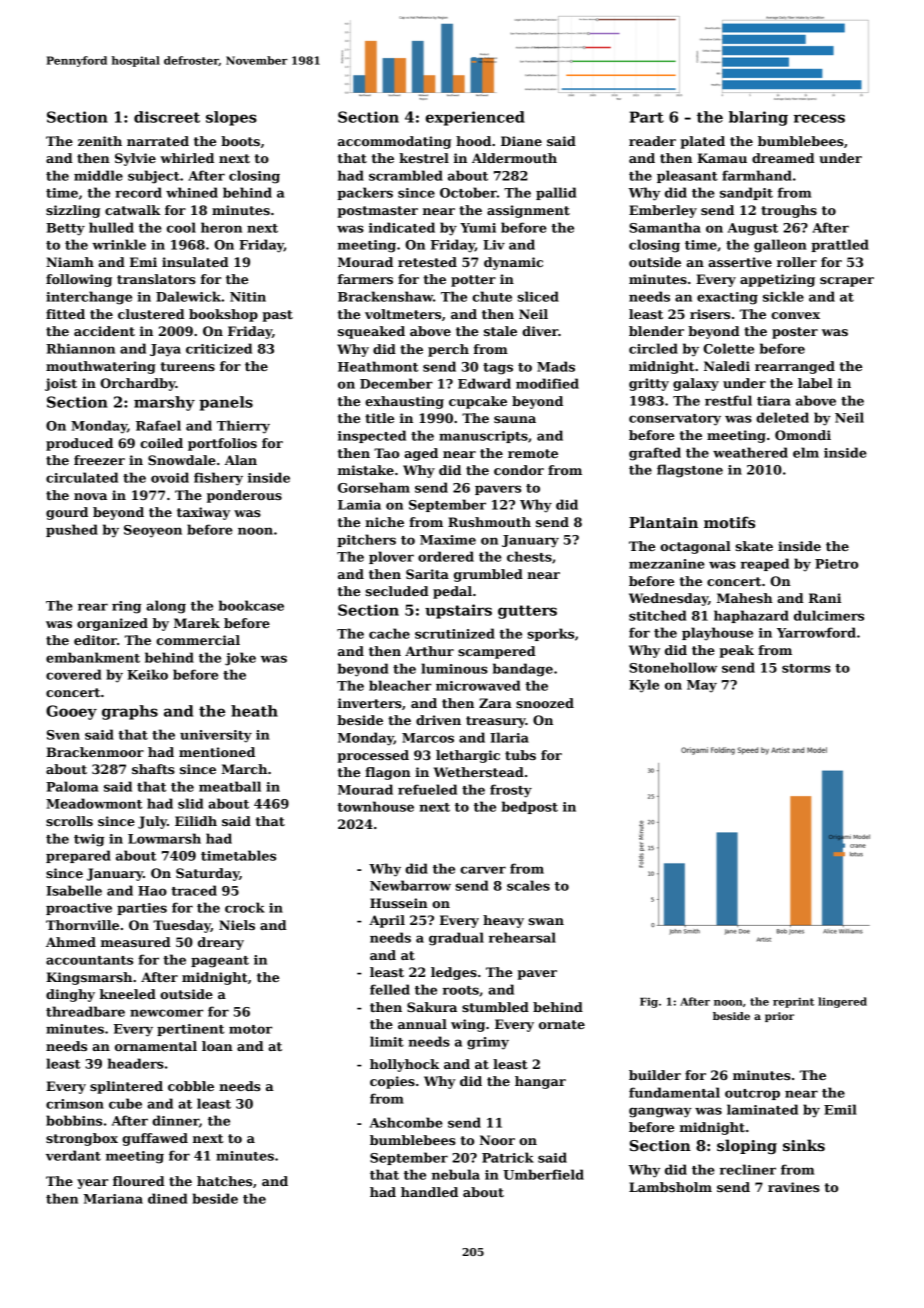 This page has width=924, height=1308. What do you see at coordinates (794, 1187) in the page?
I see `ravines` at bounding box center [794, 1187].
